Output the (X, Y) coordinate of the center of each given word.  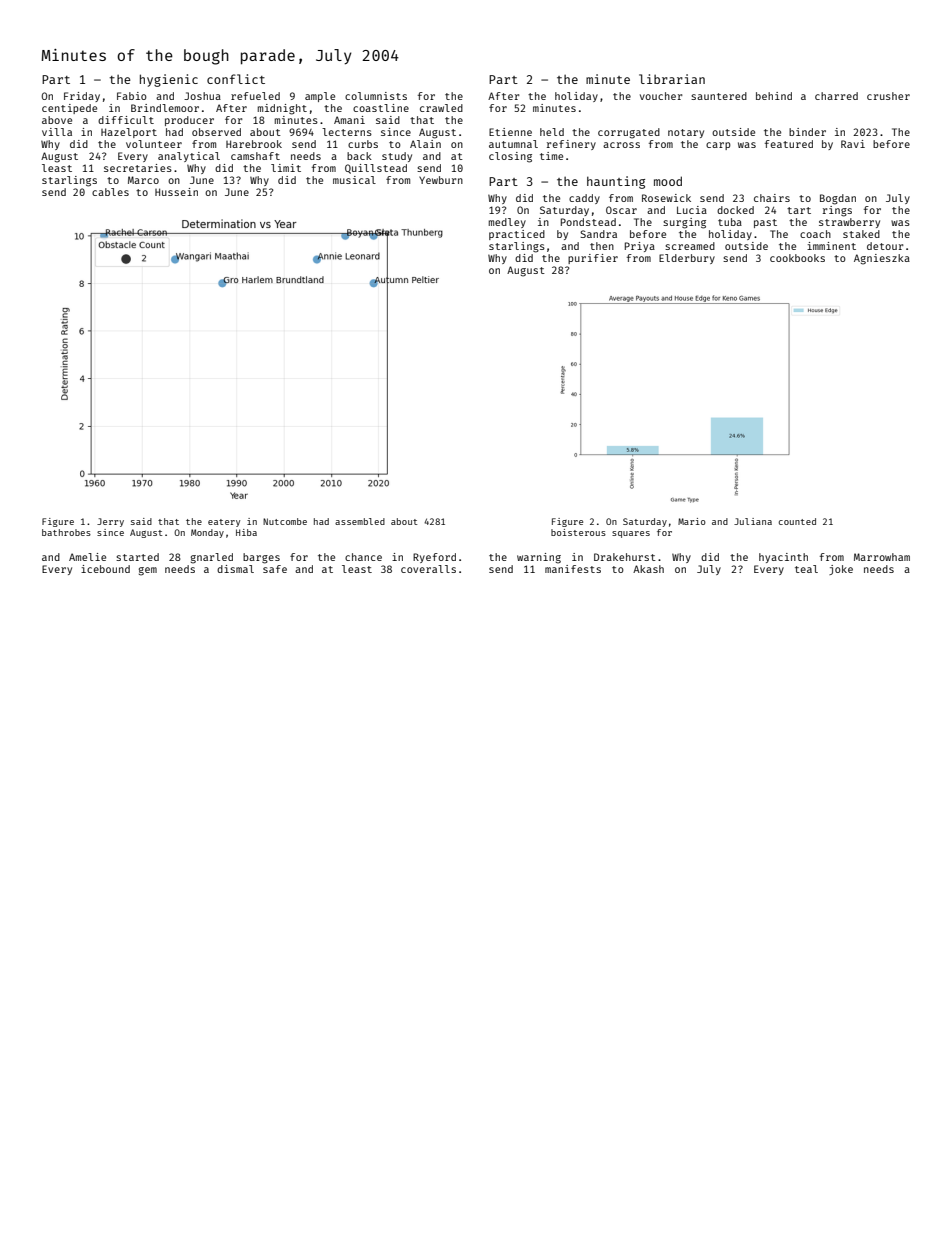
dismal (235, 569)
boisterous (578, 532)
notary (686, 133)
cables (110, 192)
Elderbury (687, 259)
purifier (593, 259)
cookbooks (797, 258)
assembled (360, 521)
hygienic (169, 80)
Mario (692, 521)
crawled (441, 108)
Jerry (110, 522)
